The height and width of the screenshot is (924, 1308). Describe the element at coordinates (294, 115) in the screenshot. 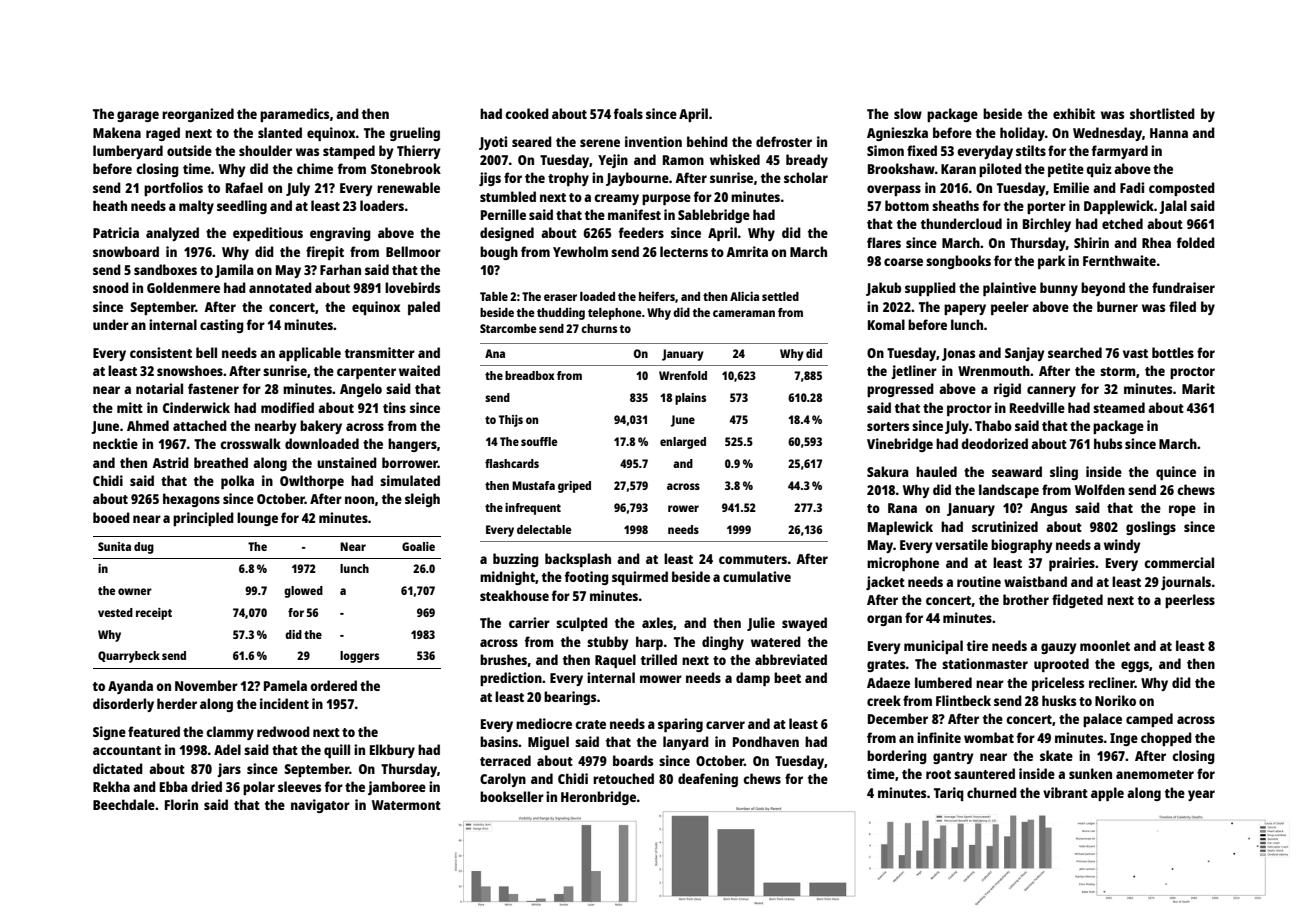

I see `paramedics` at that location.
